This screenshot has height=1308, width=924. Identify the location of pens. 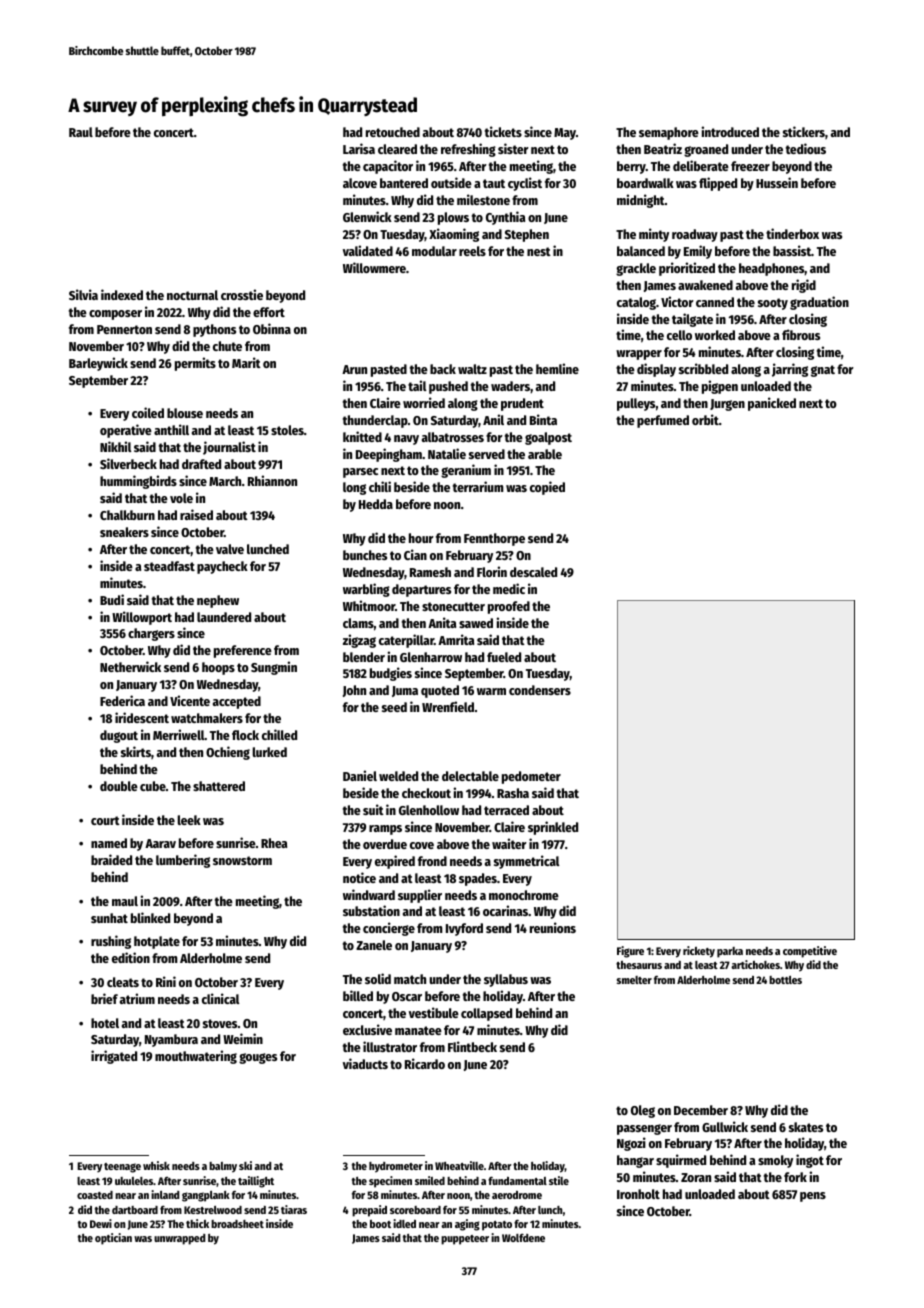
(813, 1197).
